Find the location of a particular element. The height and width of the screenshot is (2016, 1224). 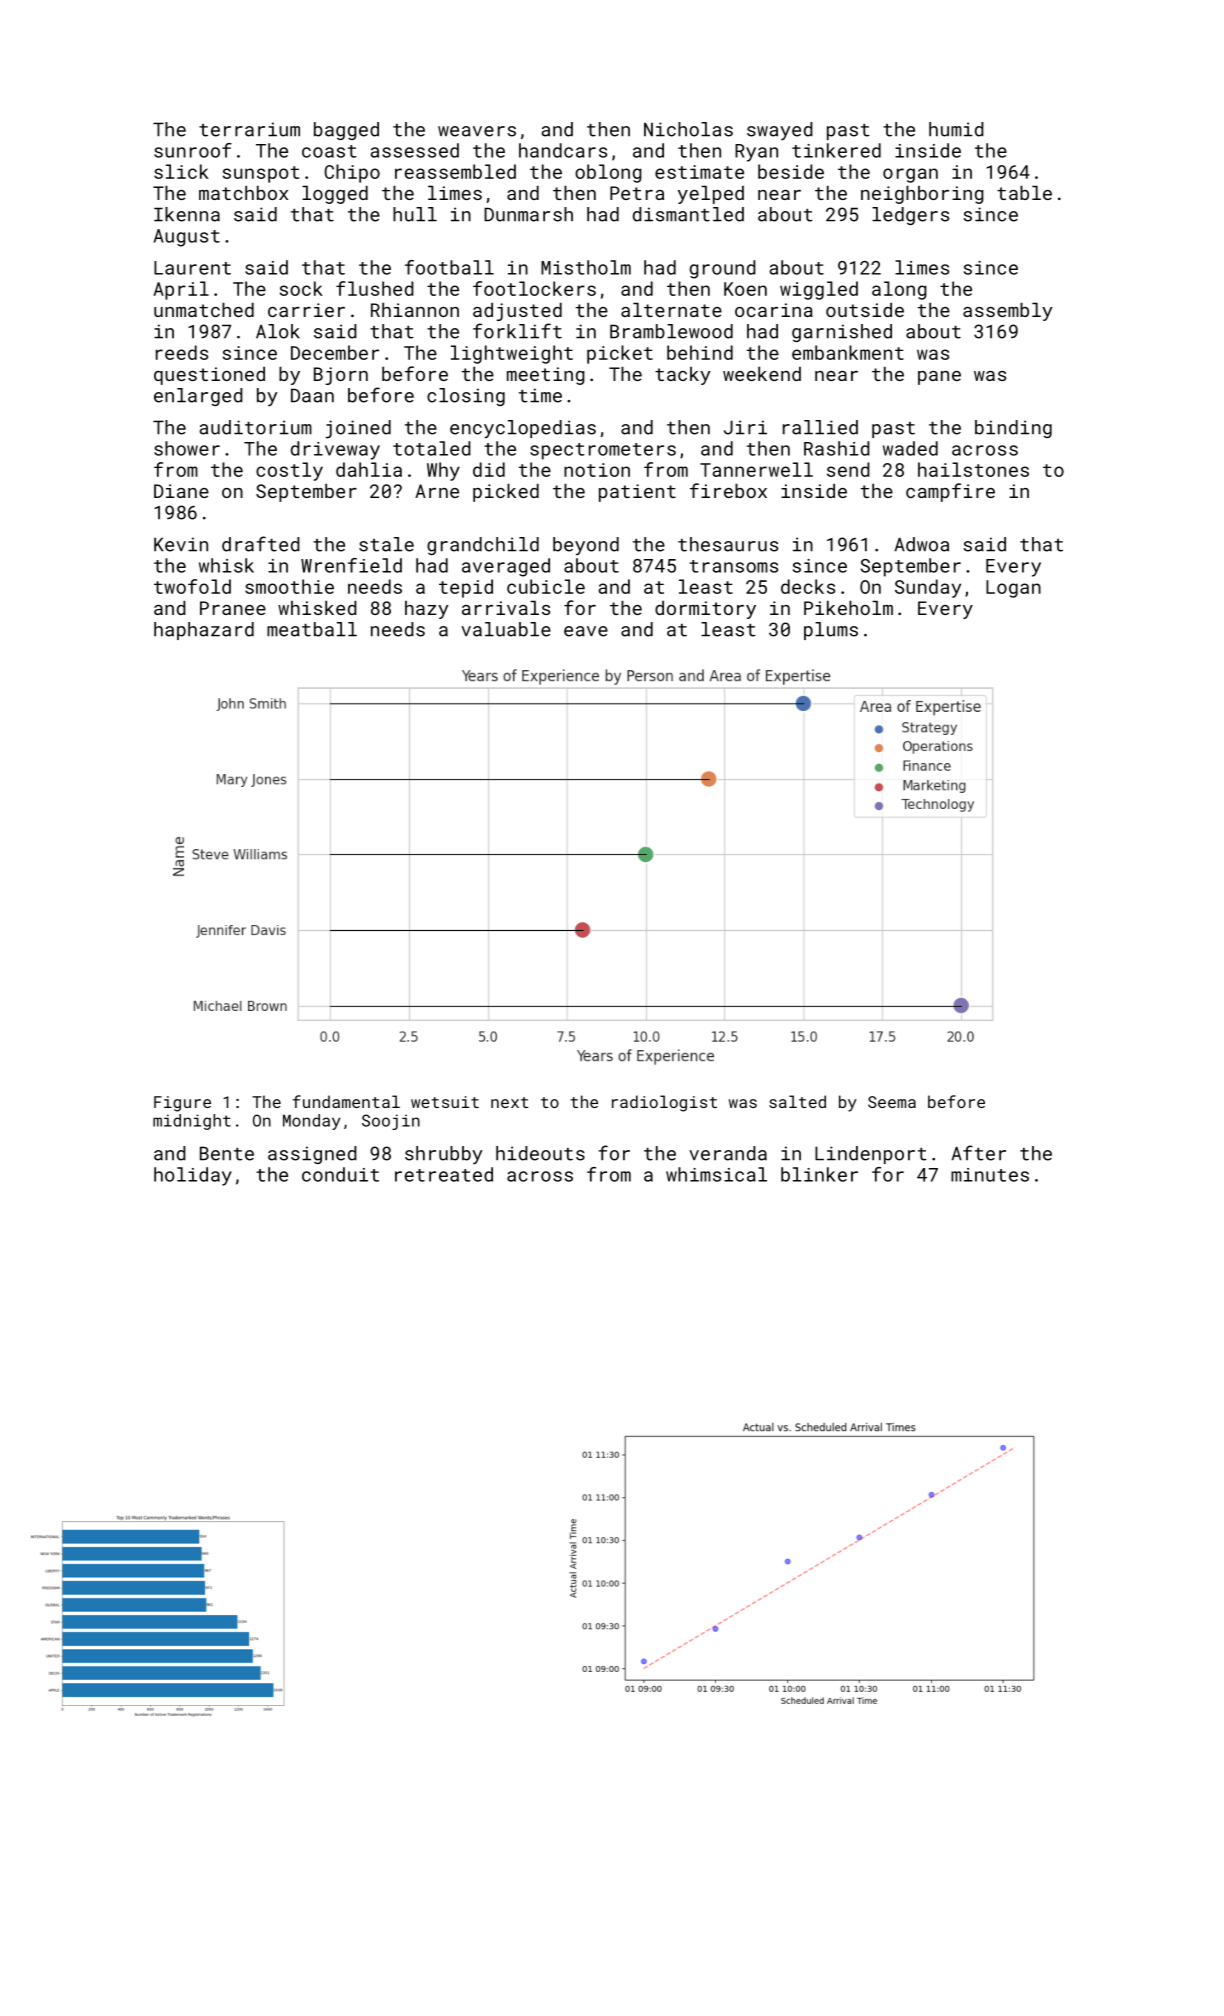

drafted is located at coordinates (261, 544).
